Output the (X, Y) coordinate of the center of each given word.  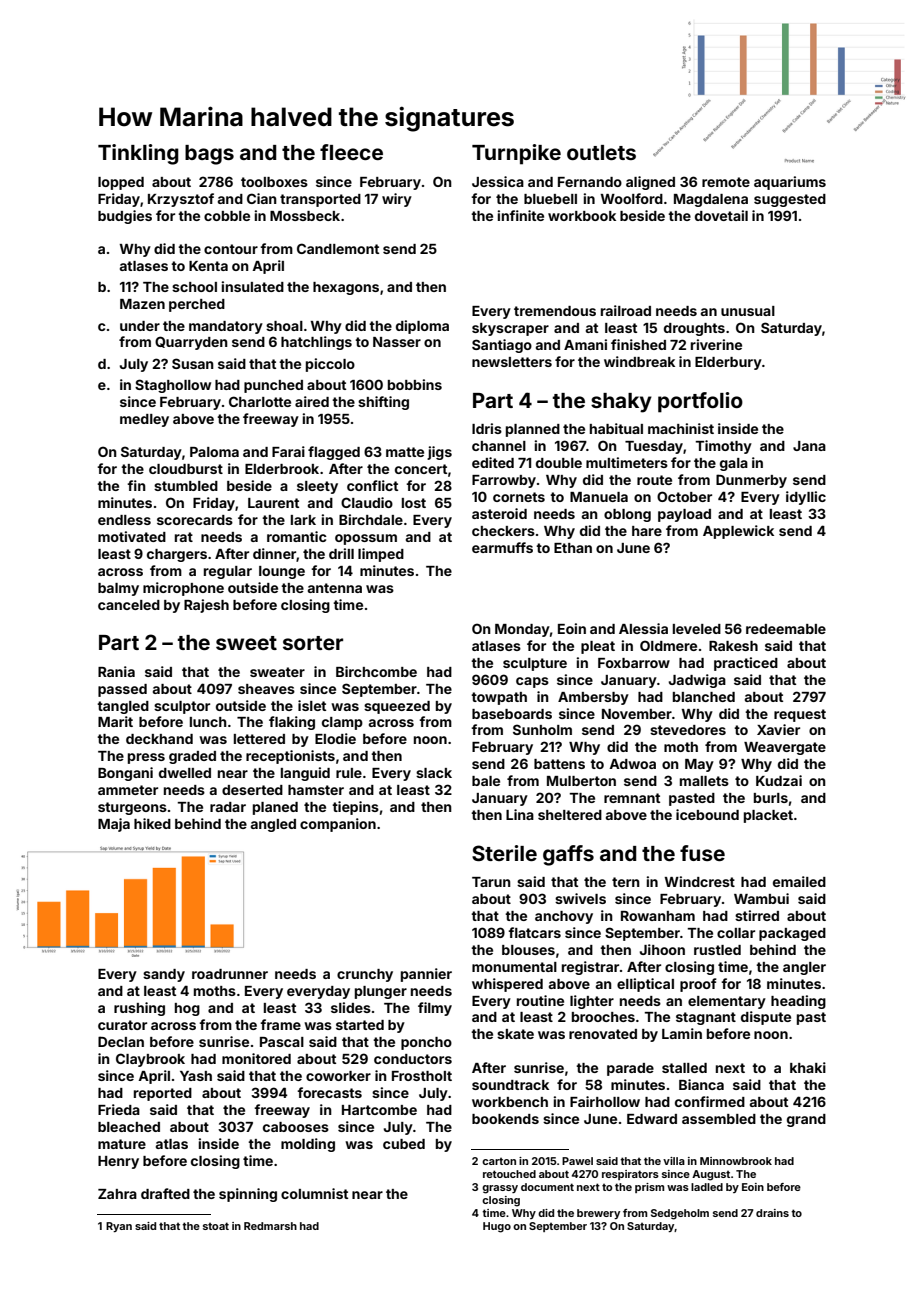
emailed (799, 881)
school (194, 287)
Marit (115, 721)
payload (684, 515)
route (654, 480)
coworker (338, 1076)
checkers (503, 531)
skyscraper (510, 329)
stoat (216, 1226)
